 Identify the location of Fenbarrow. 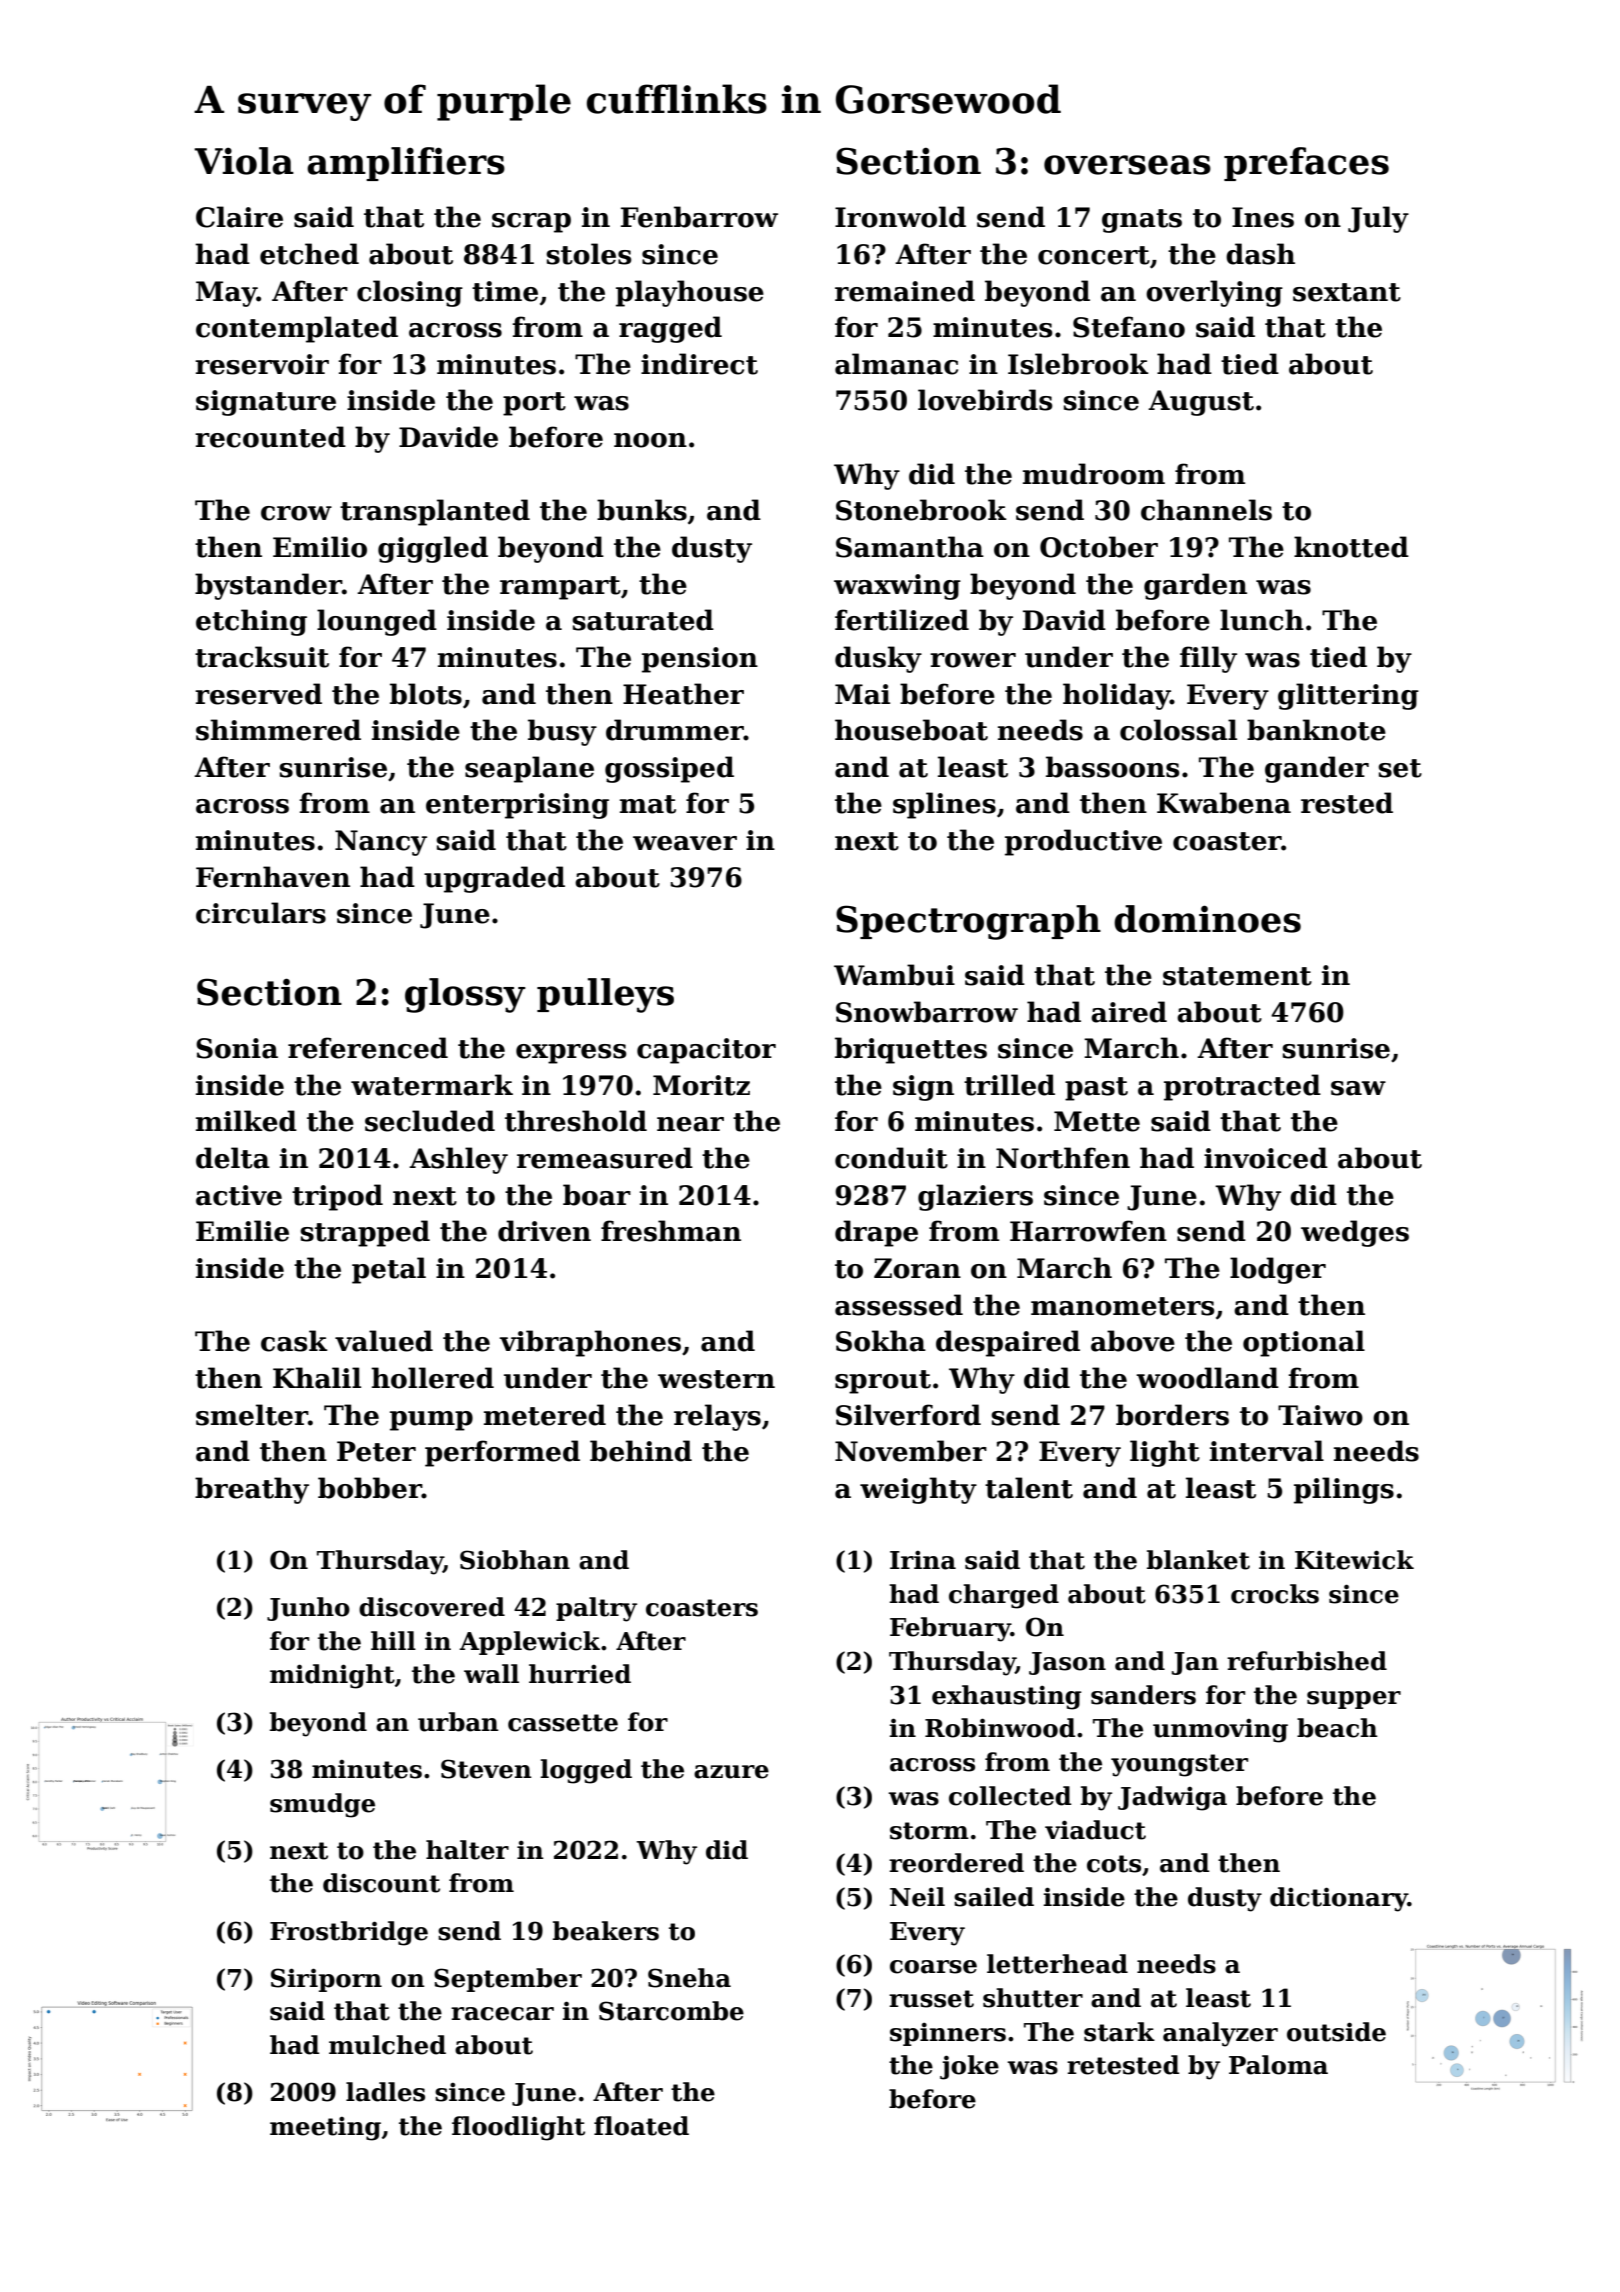
(699, 217).
